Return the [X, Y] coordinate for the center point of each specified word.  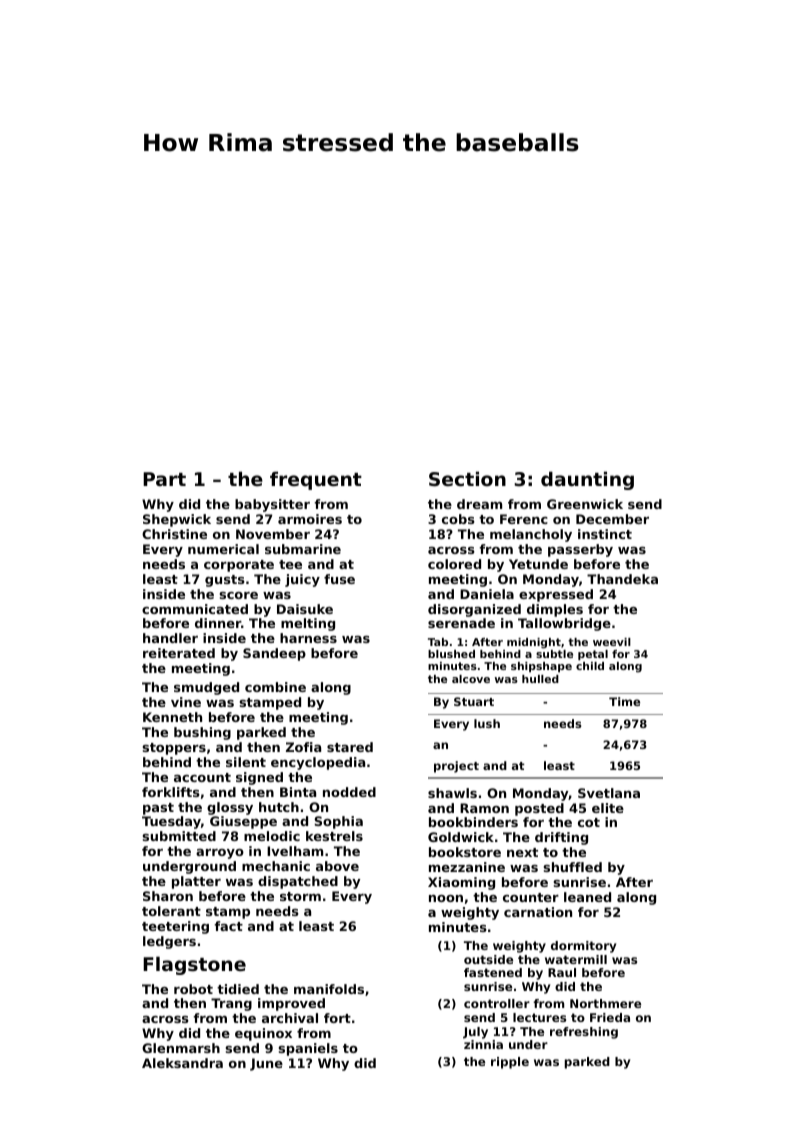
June [266, 1064]
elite [608, 808]
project [456, 767]
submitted [179, 836]
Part [164, 479]
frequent [316, 480]
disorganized [474, 610]
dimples [555, 610]
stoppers [174, 749]
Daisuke [305, 609]
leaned [587, 897]
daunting [587, 480]
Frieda [610, 1017]
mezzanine [467, 867]
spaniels [308, 1049]
